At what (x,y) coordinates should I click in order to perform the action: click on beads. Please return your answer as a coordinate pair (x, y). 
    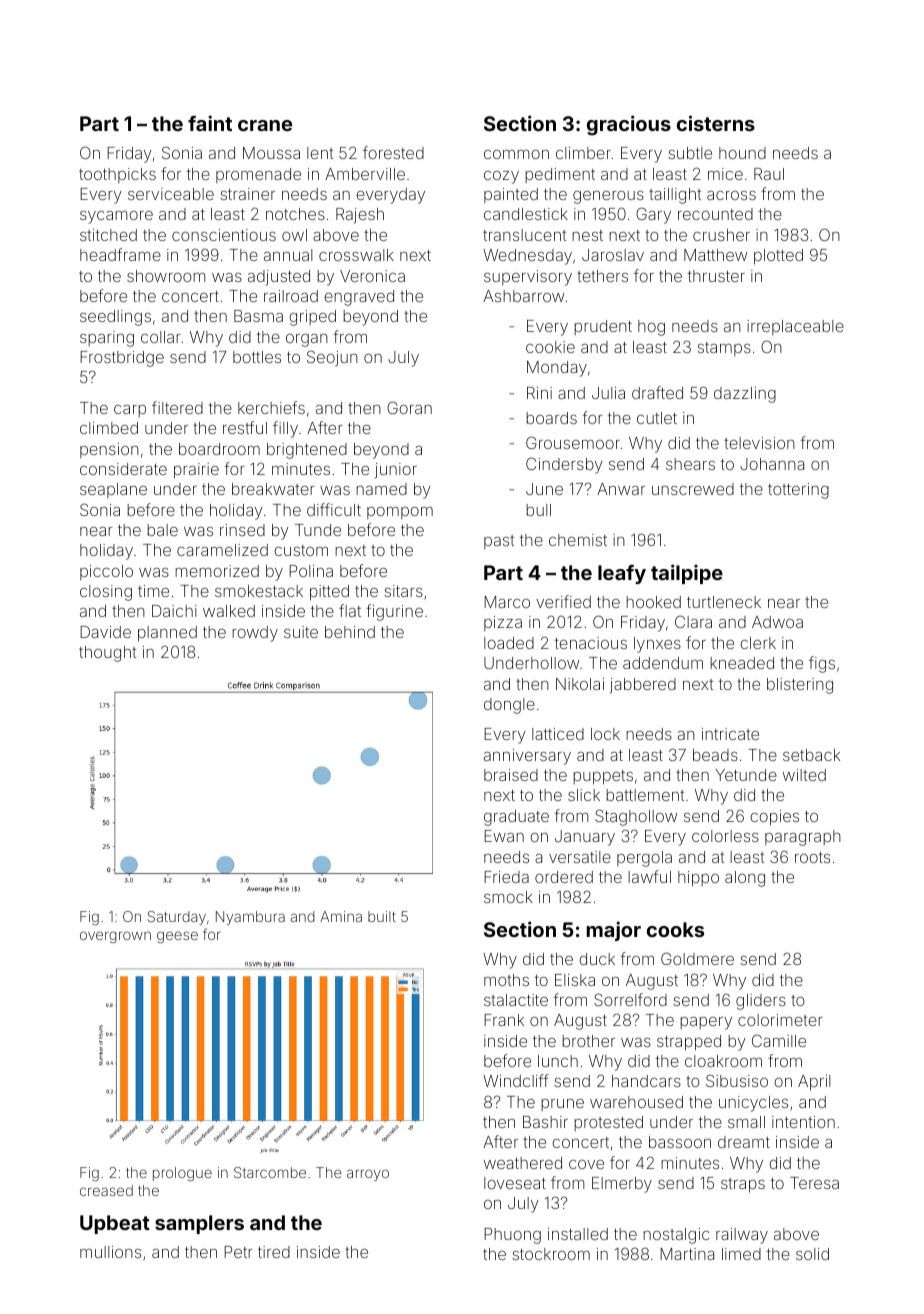
    Looking at the image, I should click on (715, 755).
